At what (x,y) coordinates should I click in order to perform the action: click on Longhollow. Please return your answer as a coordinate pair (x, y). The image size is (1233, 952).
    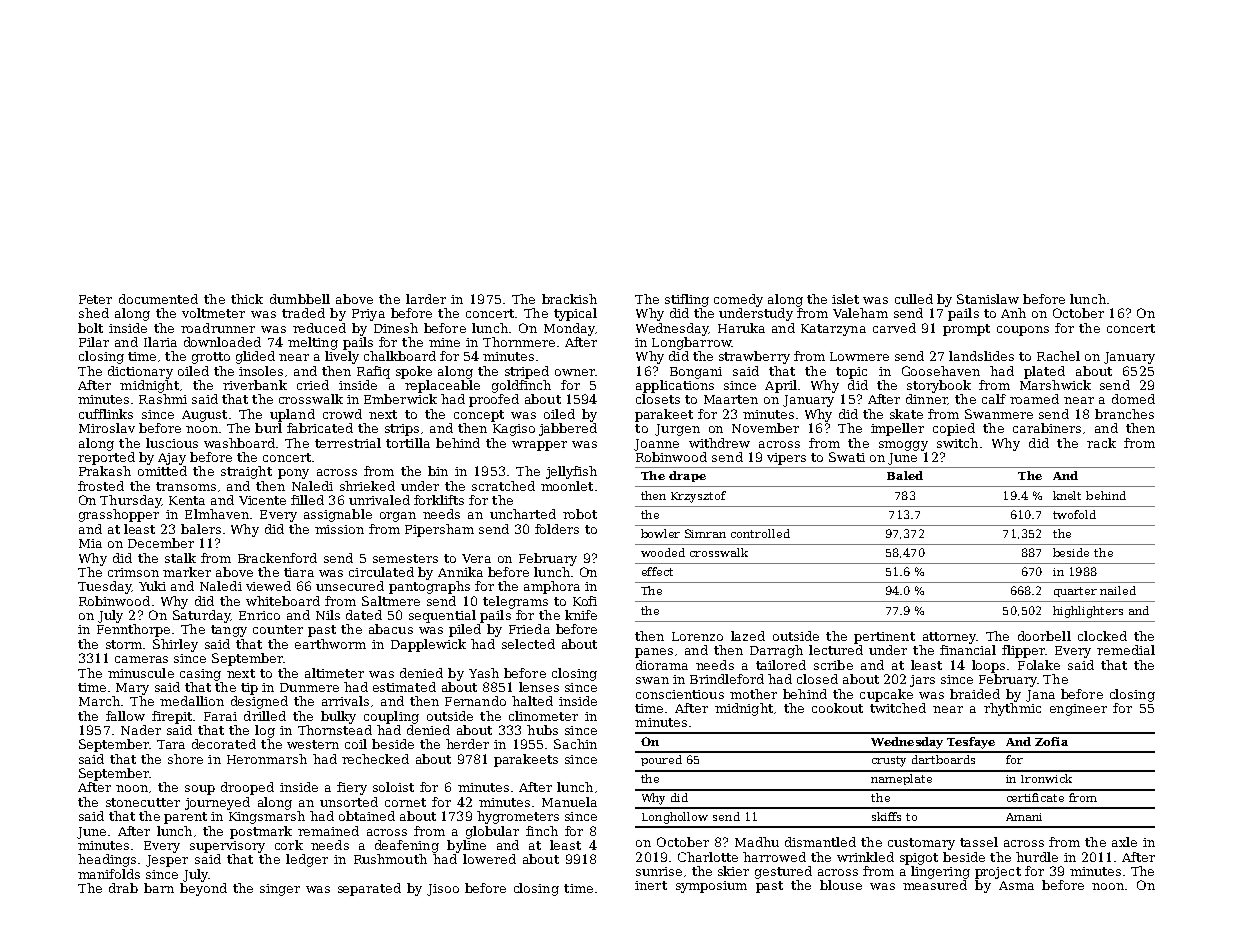
    Looking at the image, I should click on (675, 818).
